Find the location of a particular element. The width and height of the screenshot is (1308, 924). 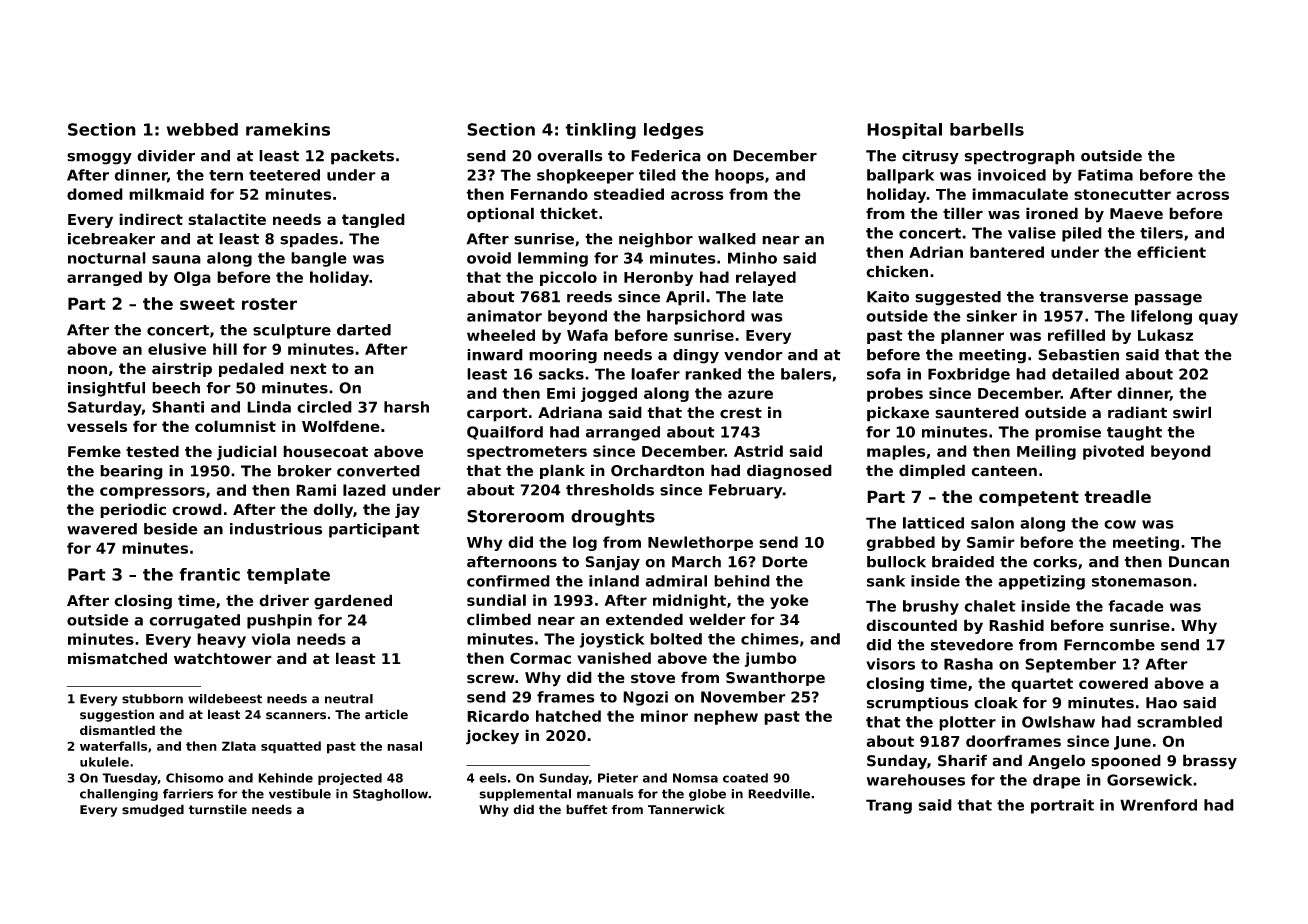

log is located at coordinates (585, 543).
